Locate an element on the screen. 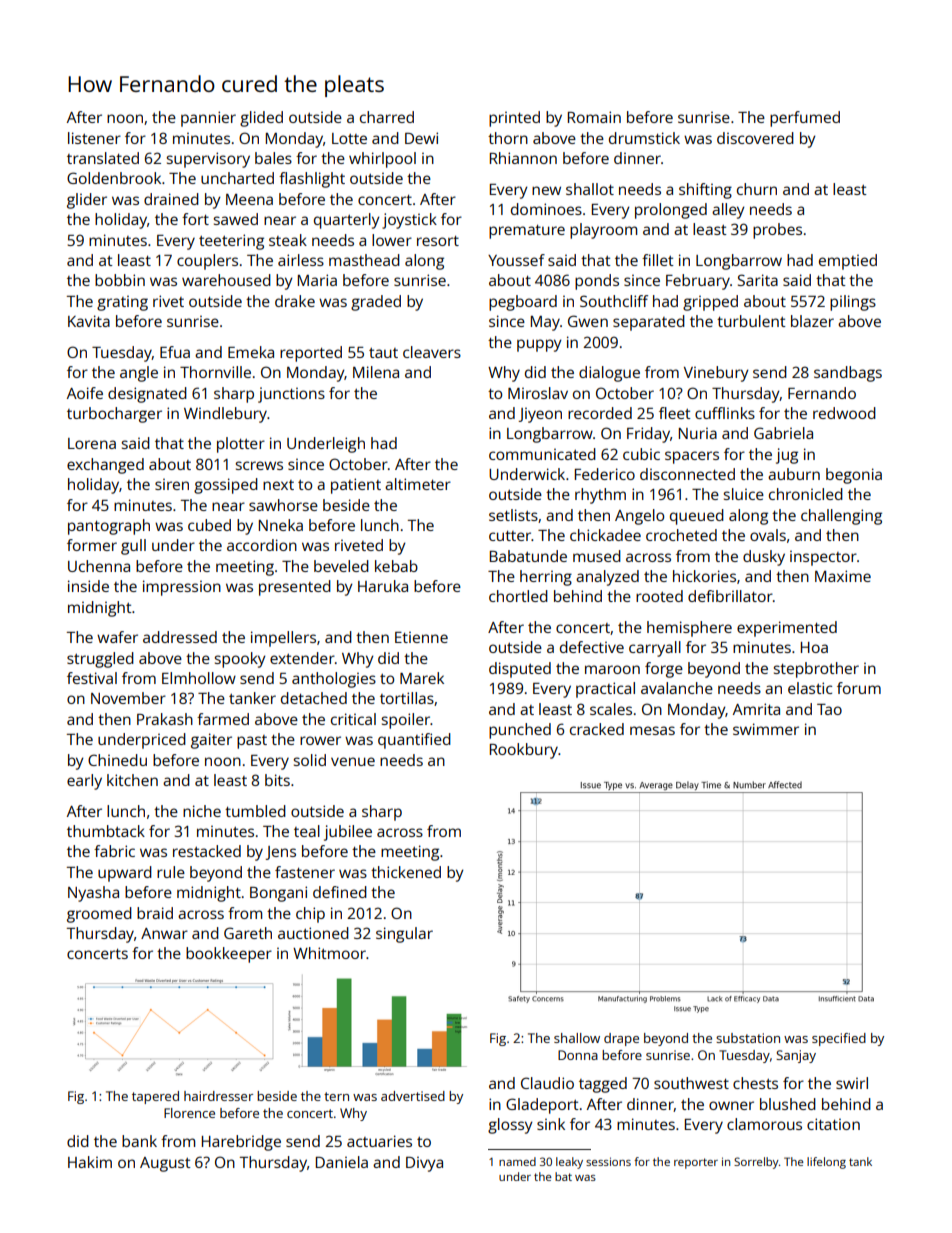  glider is located at coordinates (87, 201).
